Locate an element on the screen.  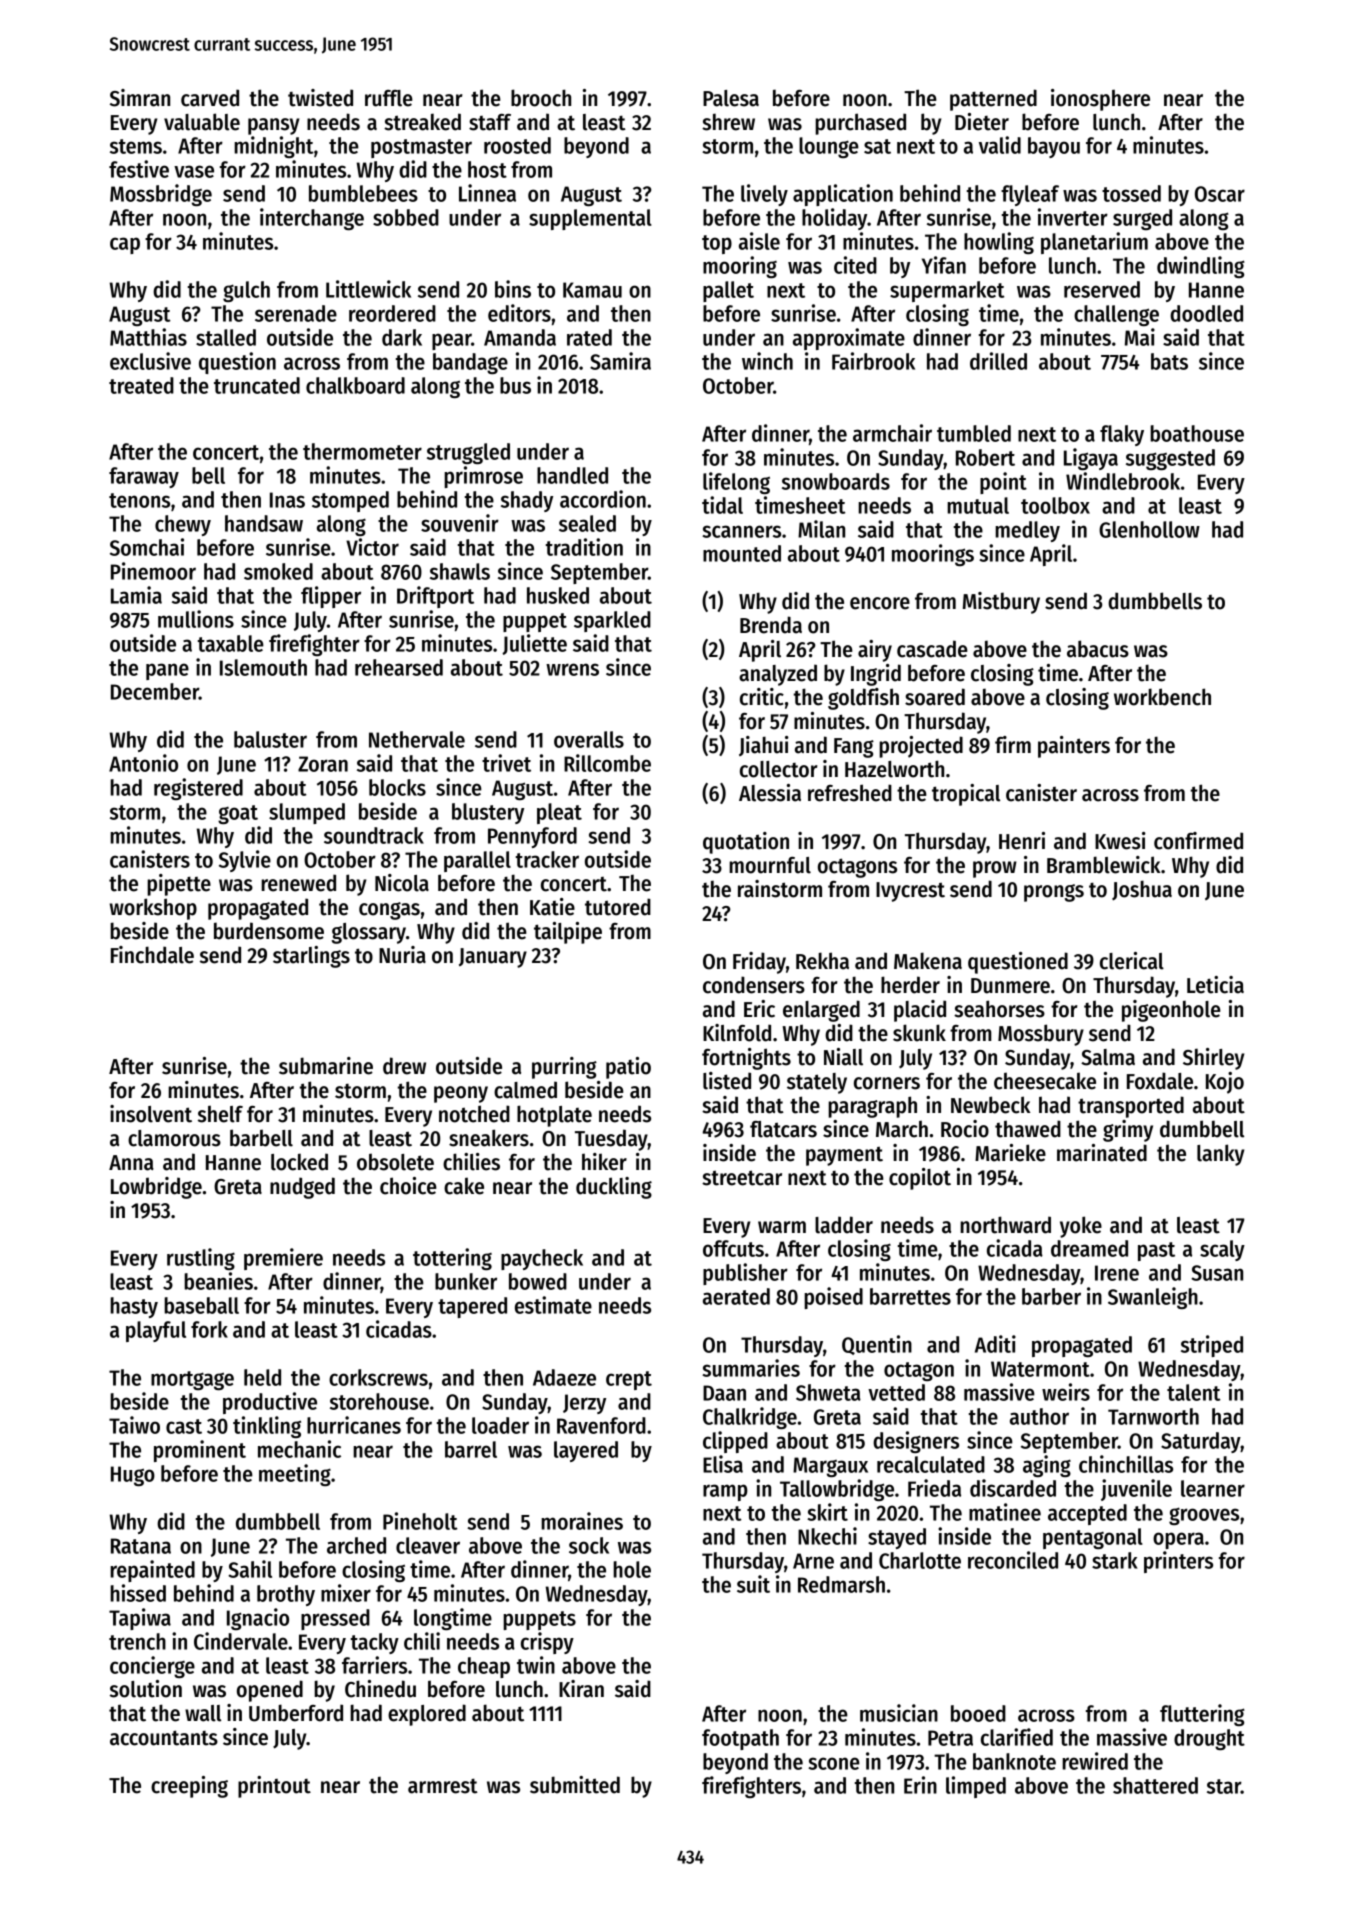
drought is located at coordinates (1209, 1739).
